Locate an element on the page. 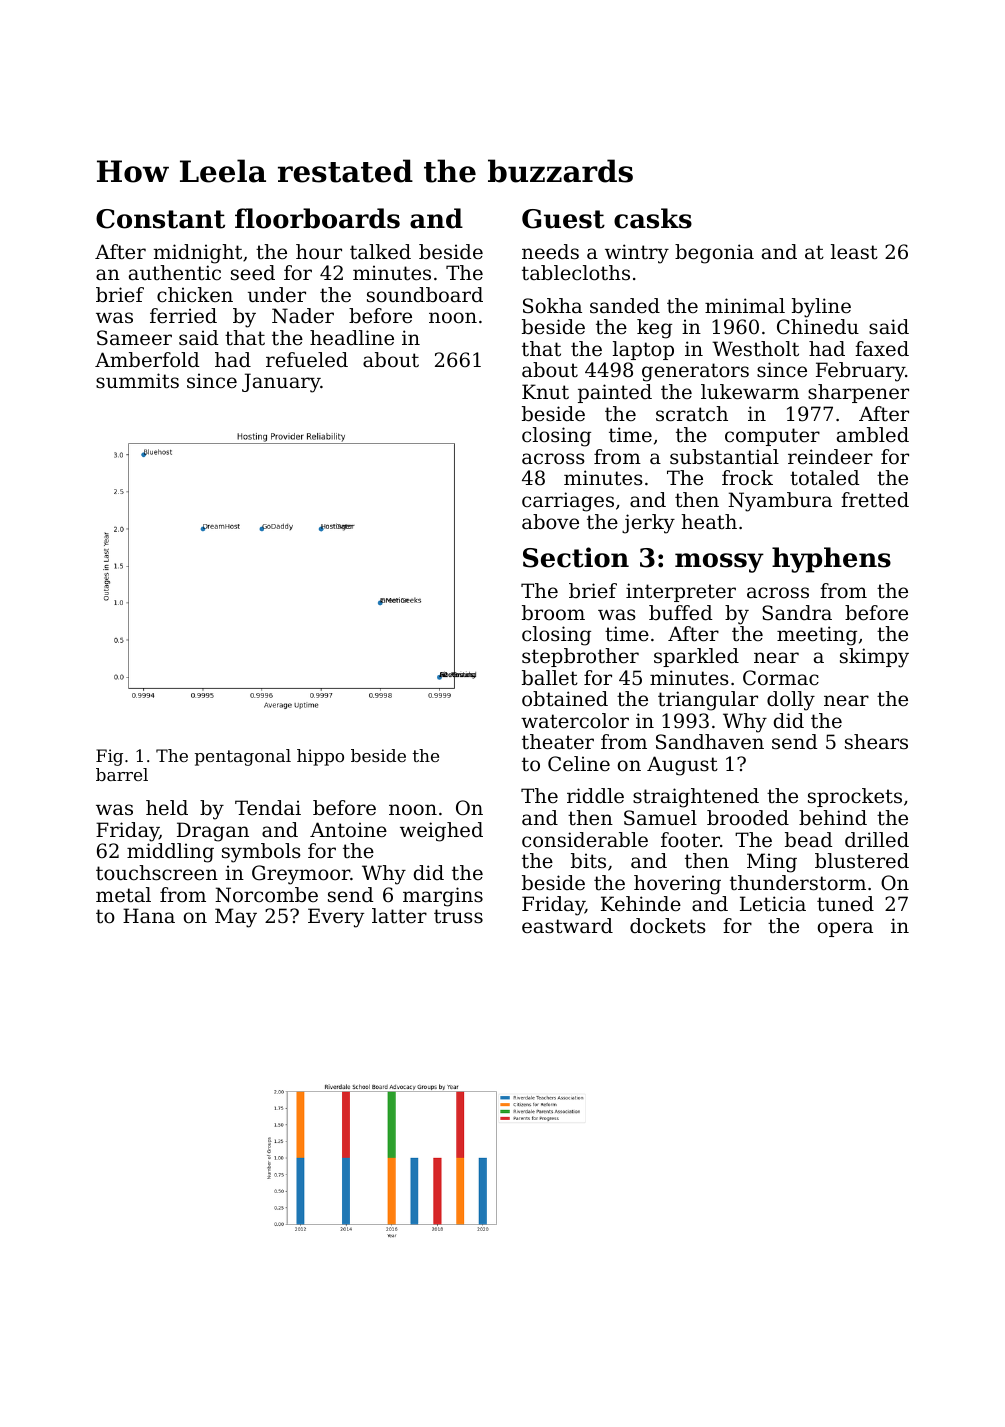  Sandra is located at coordinates (797, 613).
